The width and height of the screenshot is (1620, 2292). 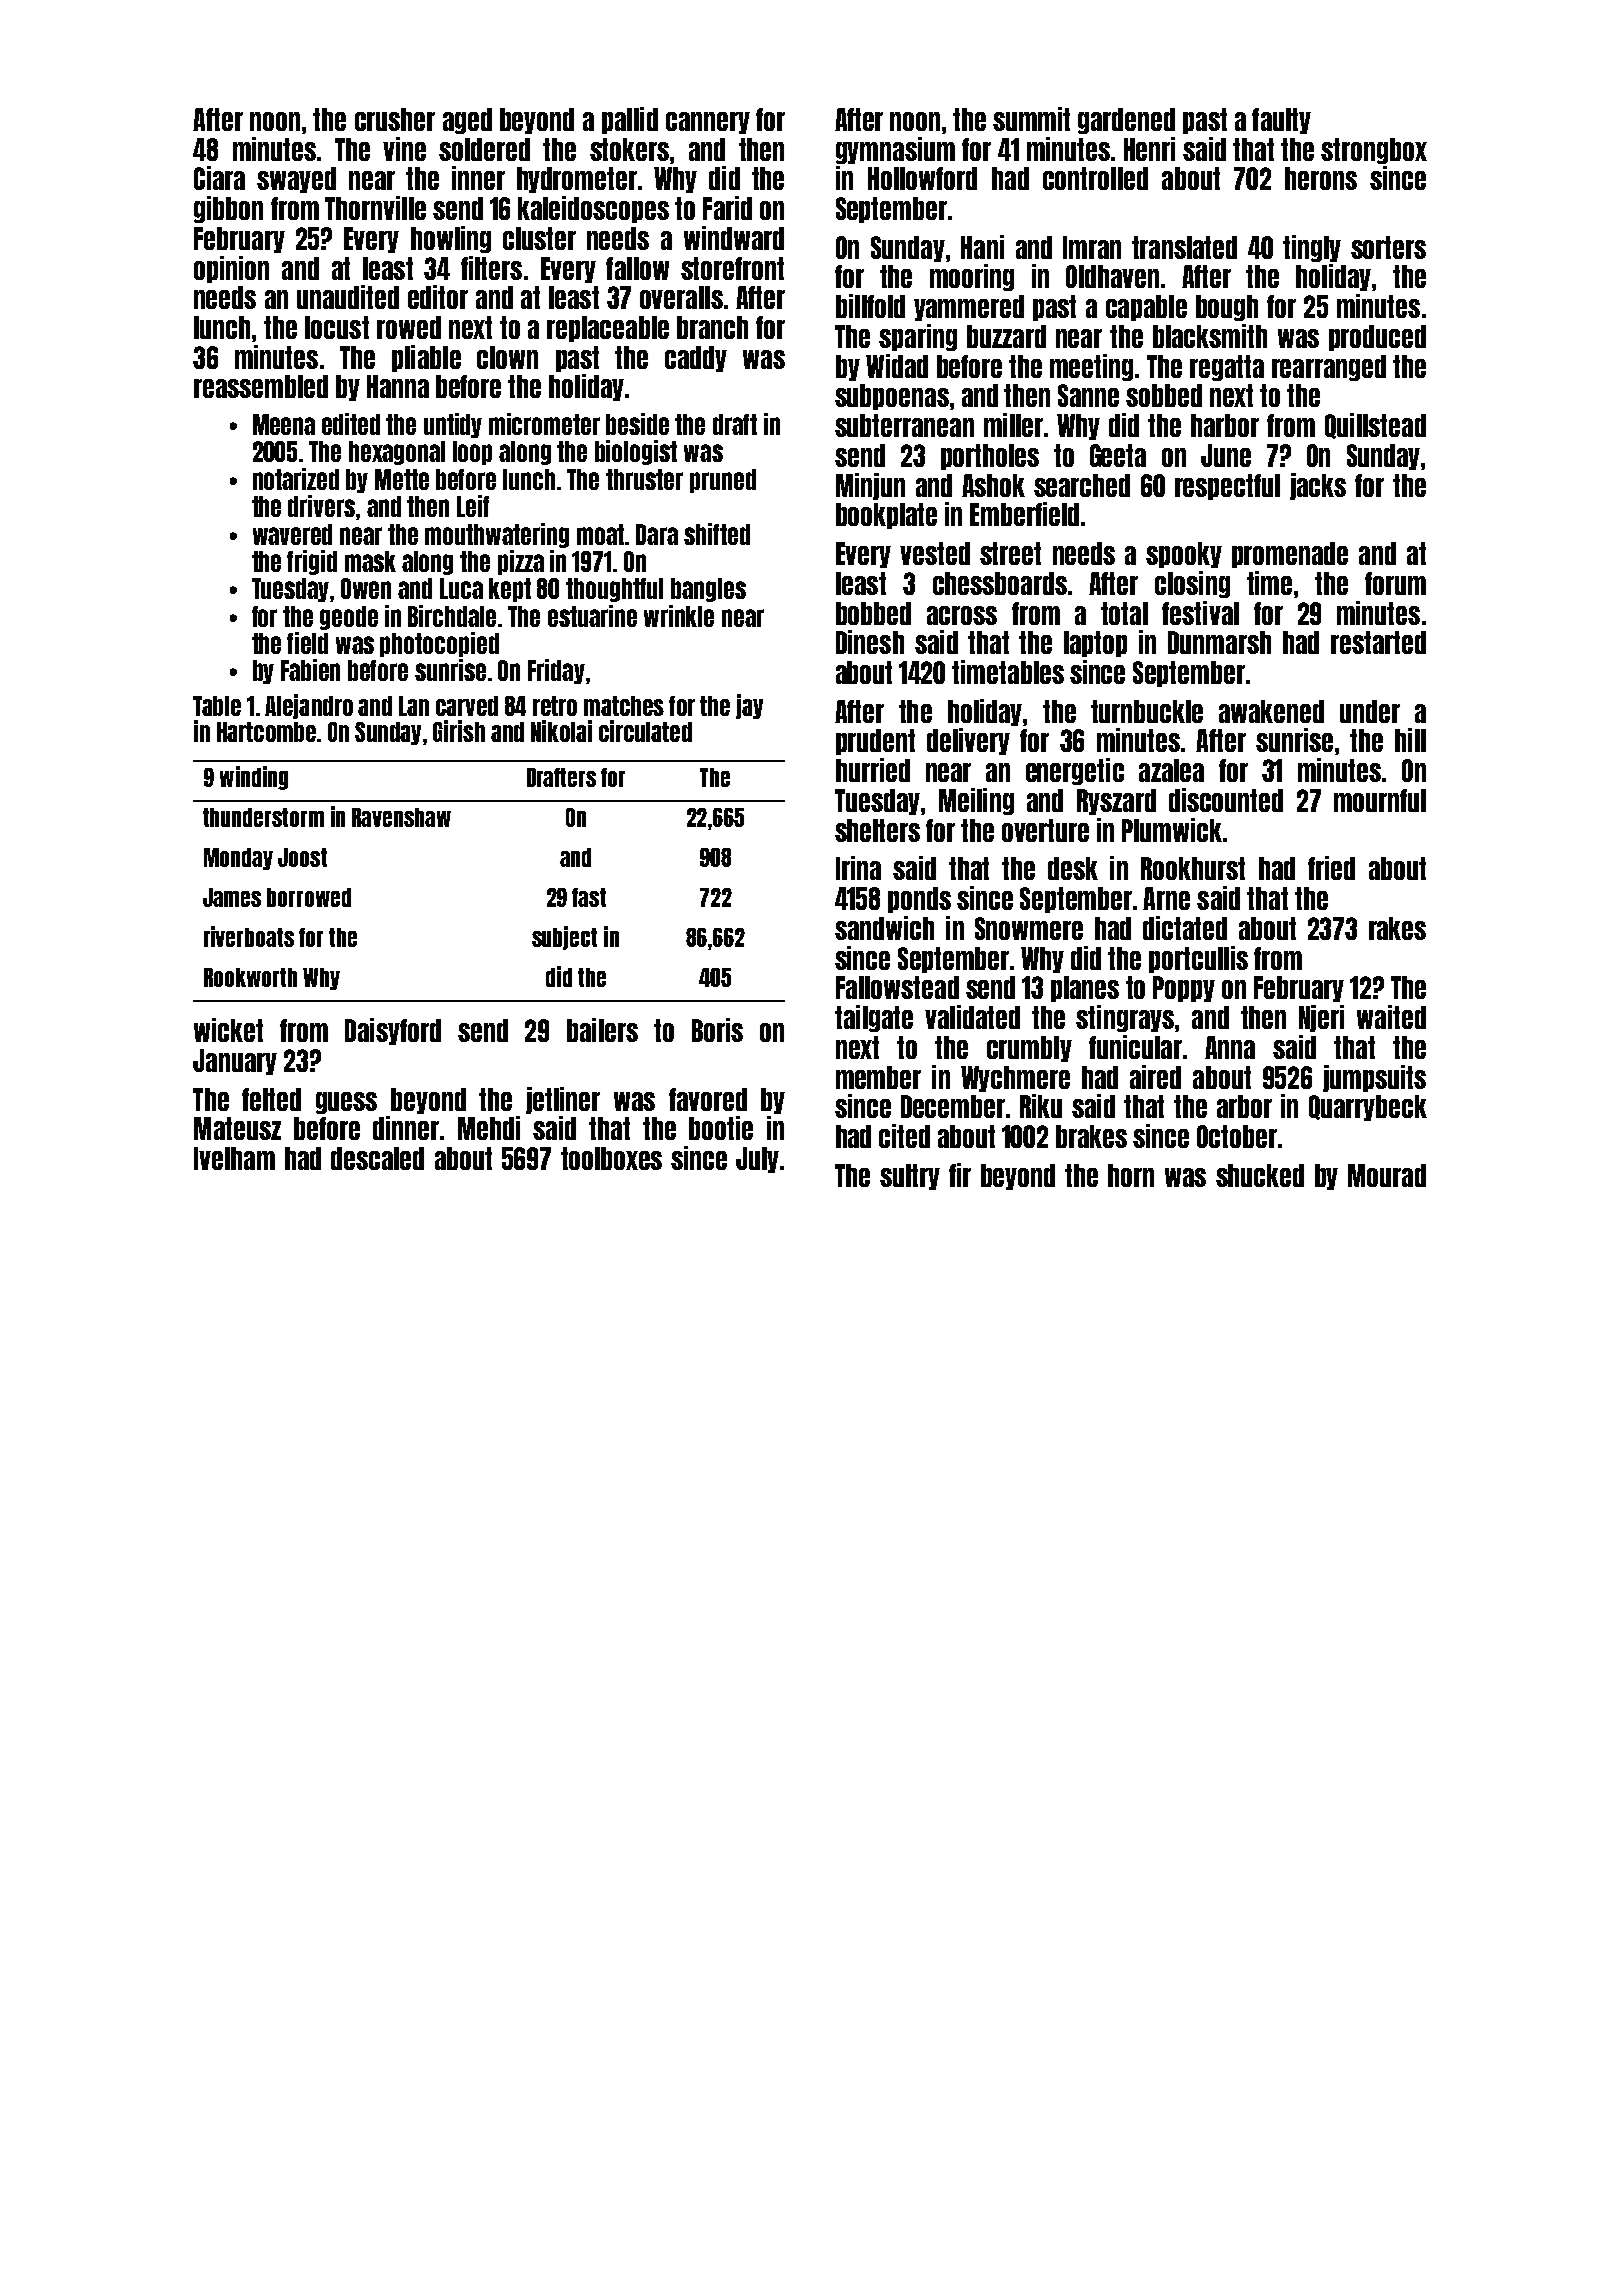 What do you see at coordinates (1380, 800) in the screenshot?
I see `mournful` at bounding box center [1380, 800].
